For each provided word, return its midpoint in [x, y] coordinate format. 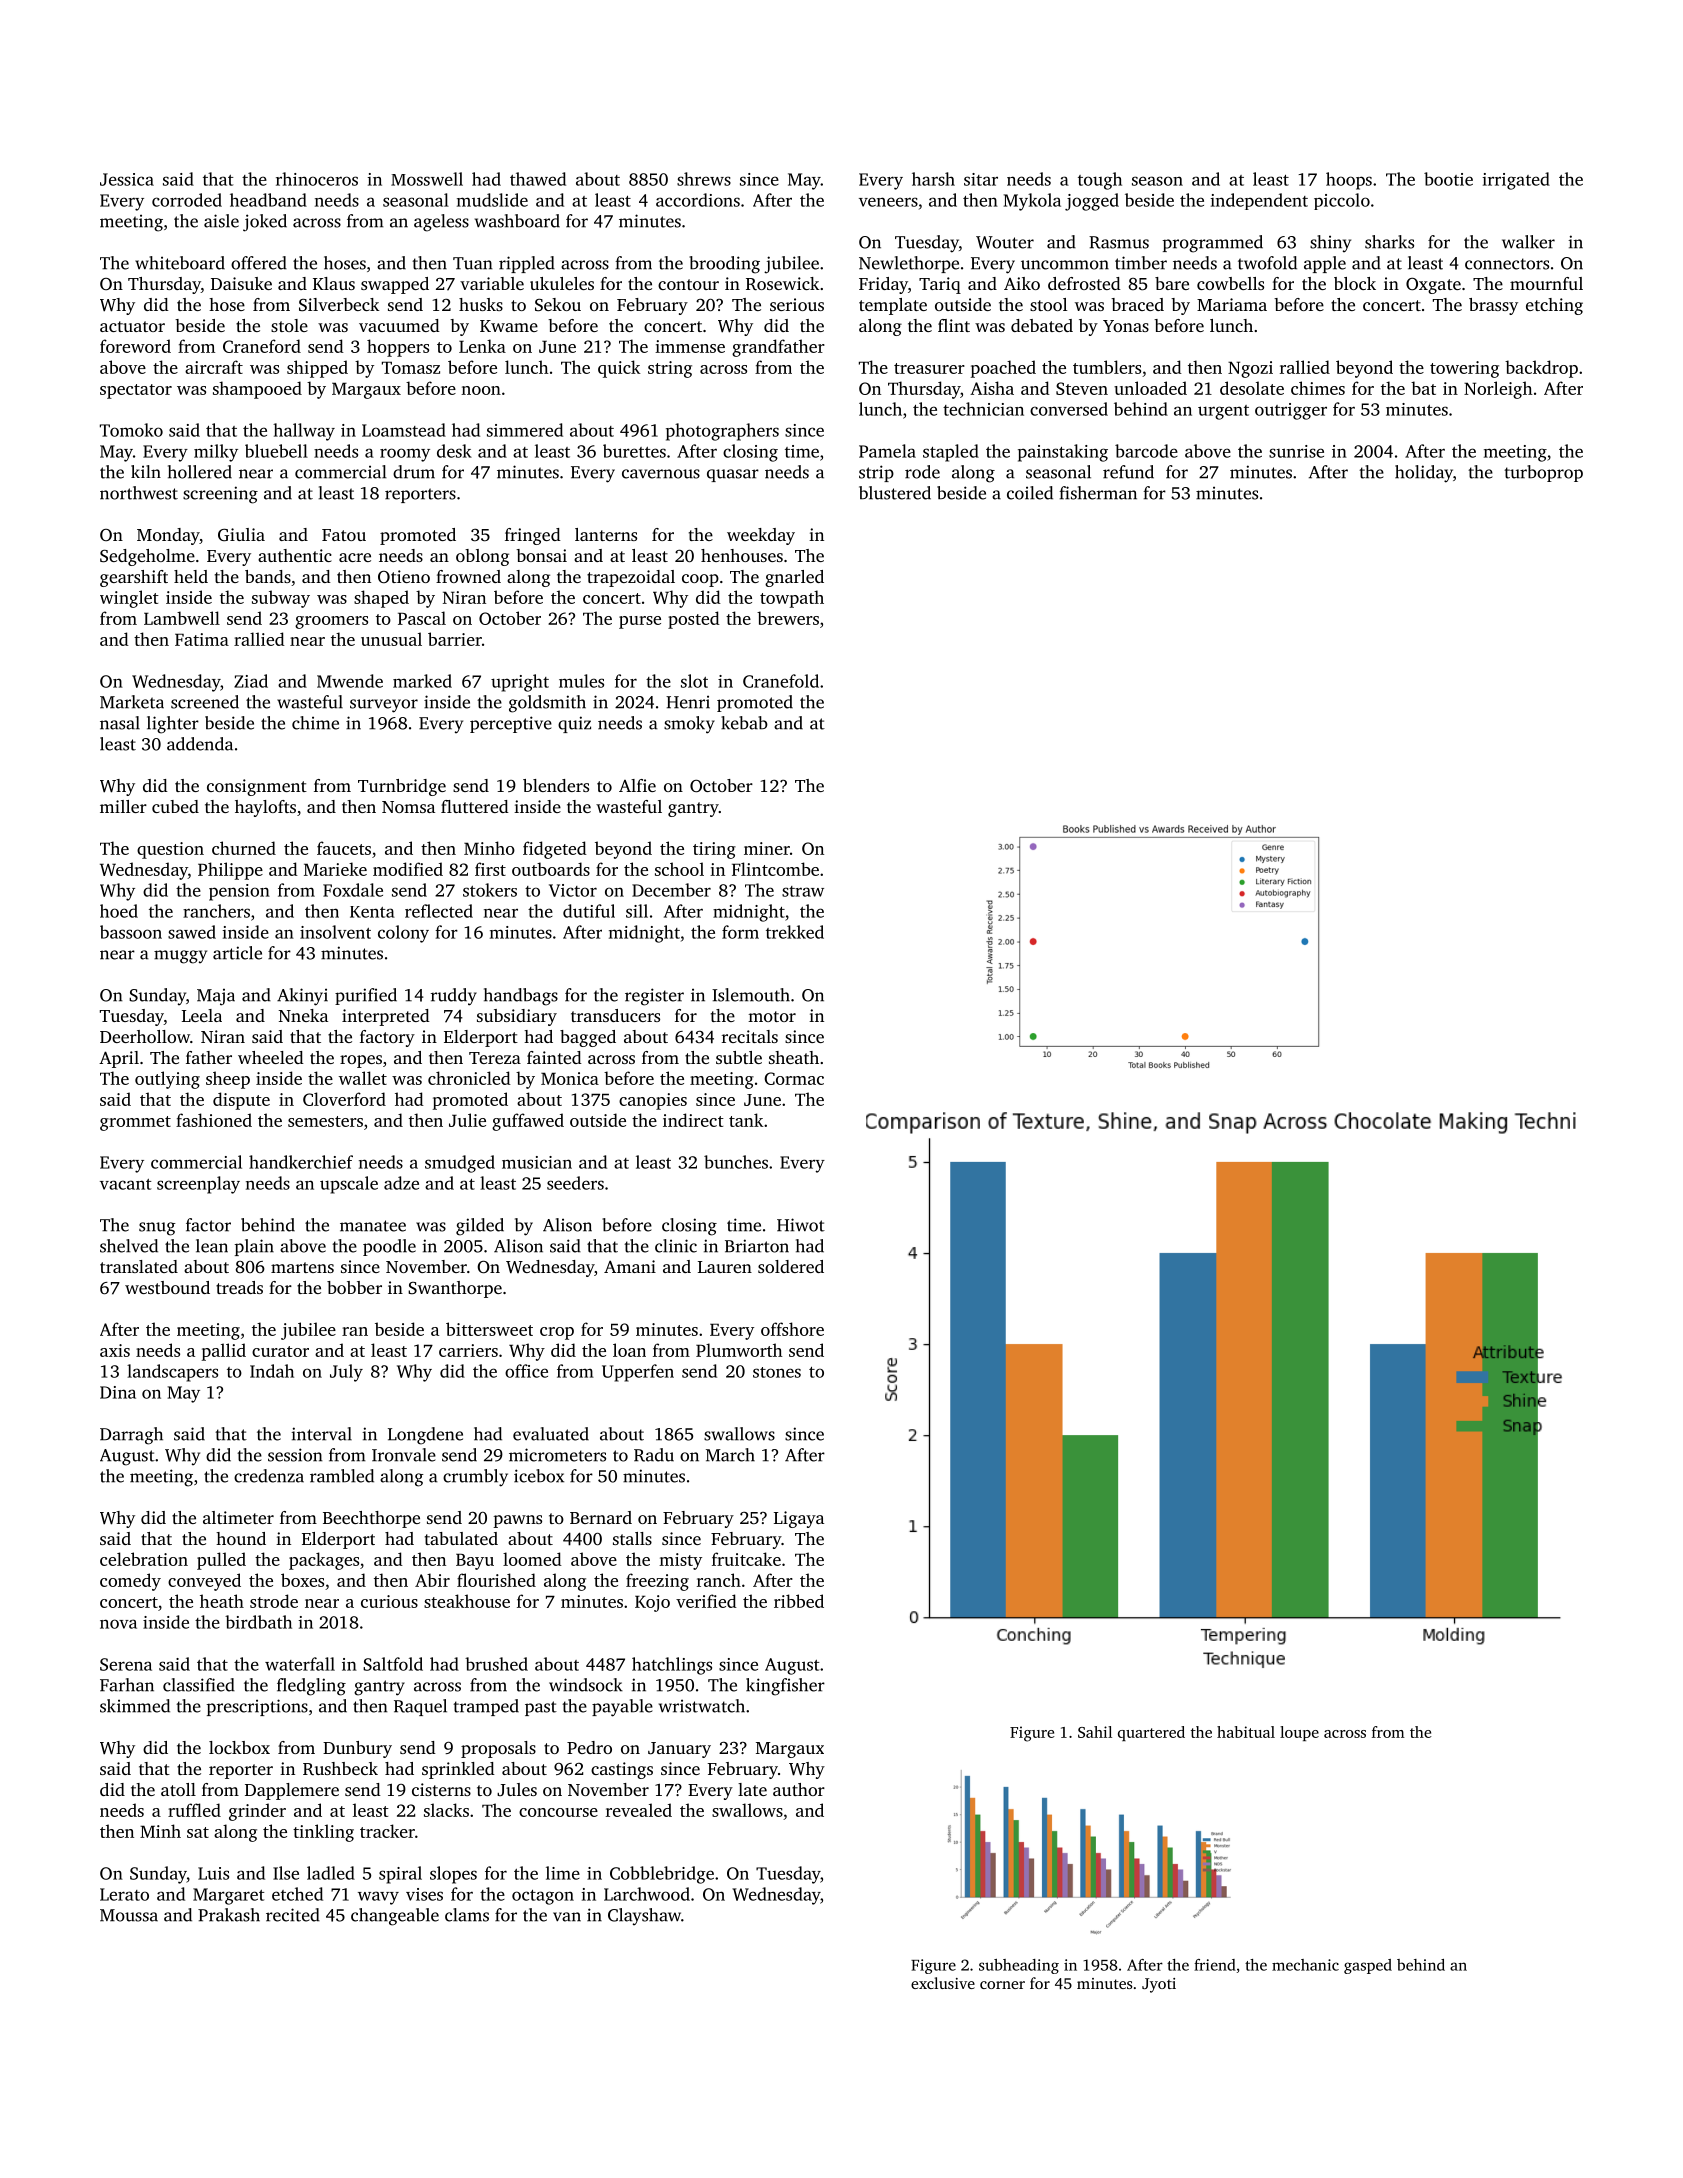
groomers [331, 622]
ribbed [799, 1601]
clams [467, 1915]
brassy [1493, 306]
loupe [1299, 1733]
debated [1042, 325]
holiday [1424, 474]
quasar [733, 475]
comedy [130, 1582]
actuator [132, 326]
